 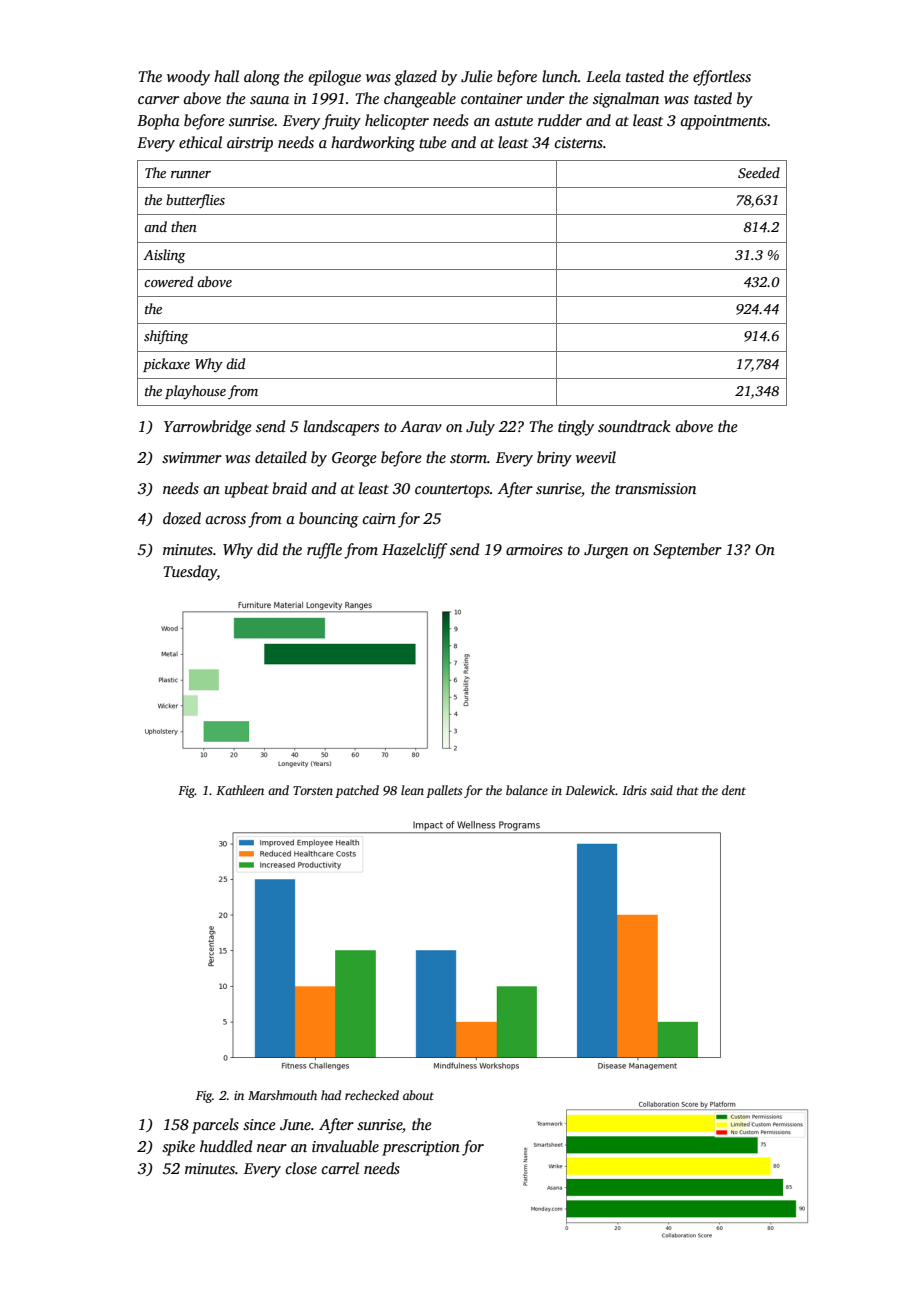 I want to click on along, so click(x=262, y=78).
